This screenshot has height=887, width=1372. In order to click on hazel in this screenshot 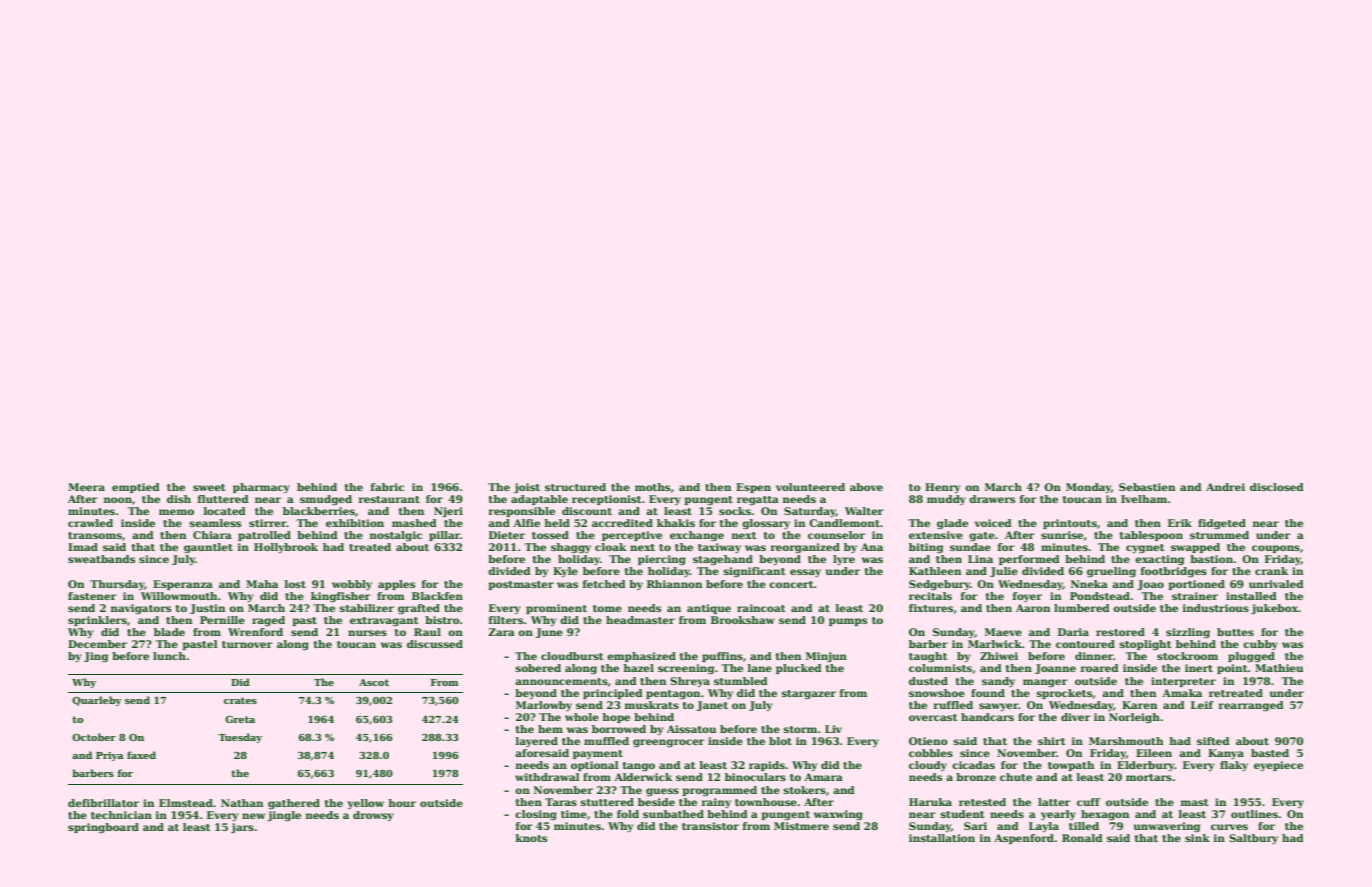, I will do `click(638, 668)`.
